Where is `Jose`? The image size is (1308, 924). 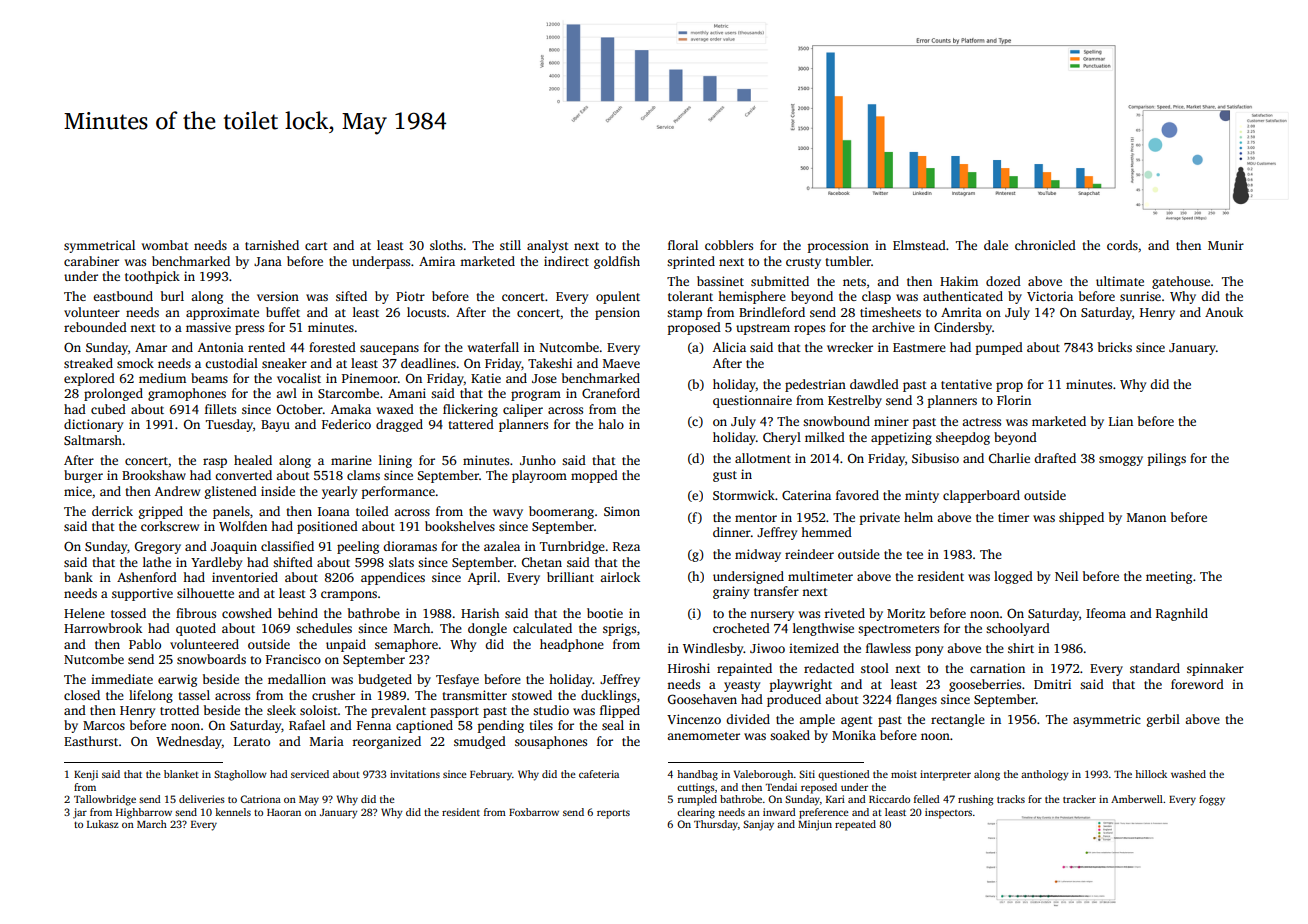
Jose is located at coordinates (544, 378).
